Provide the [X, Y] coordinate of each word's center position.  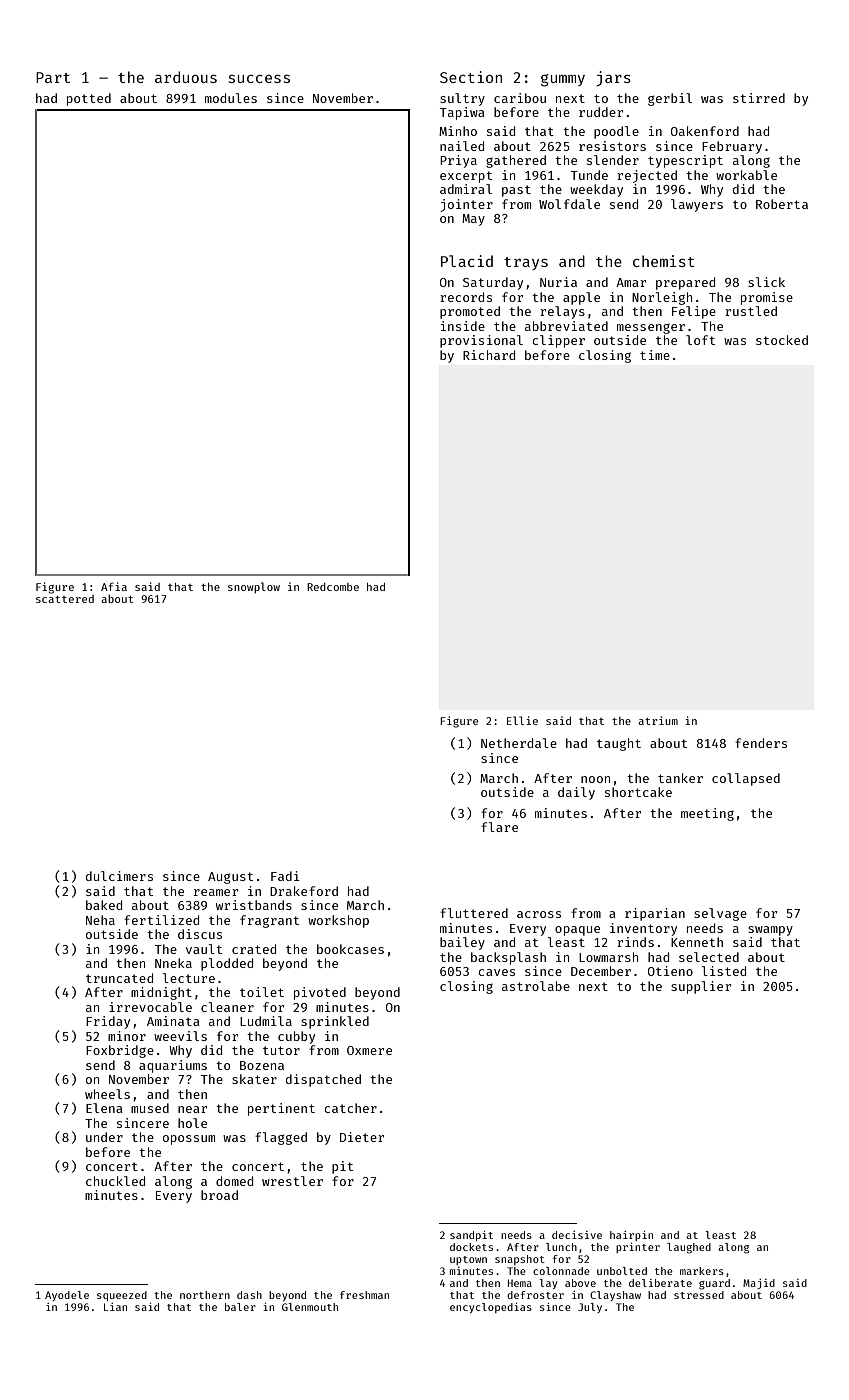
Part [53, 77]
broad [219, 1195]
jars [613, 78]
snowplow [254, 587]
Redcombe [333, 587]
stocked [782, 340]
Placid [467, 261]
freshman [364, 1295]
